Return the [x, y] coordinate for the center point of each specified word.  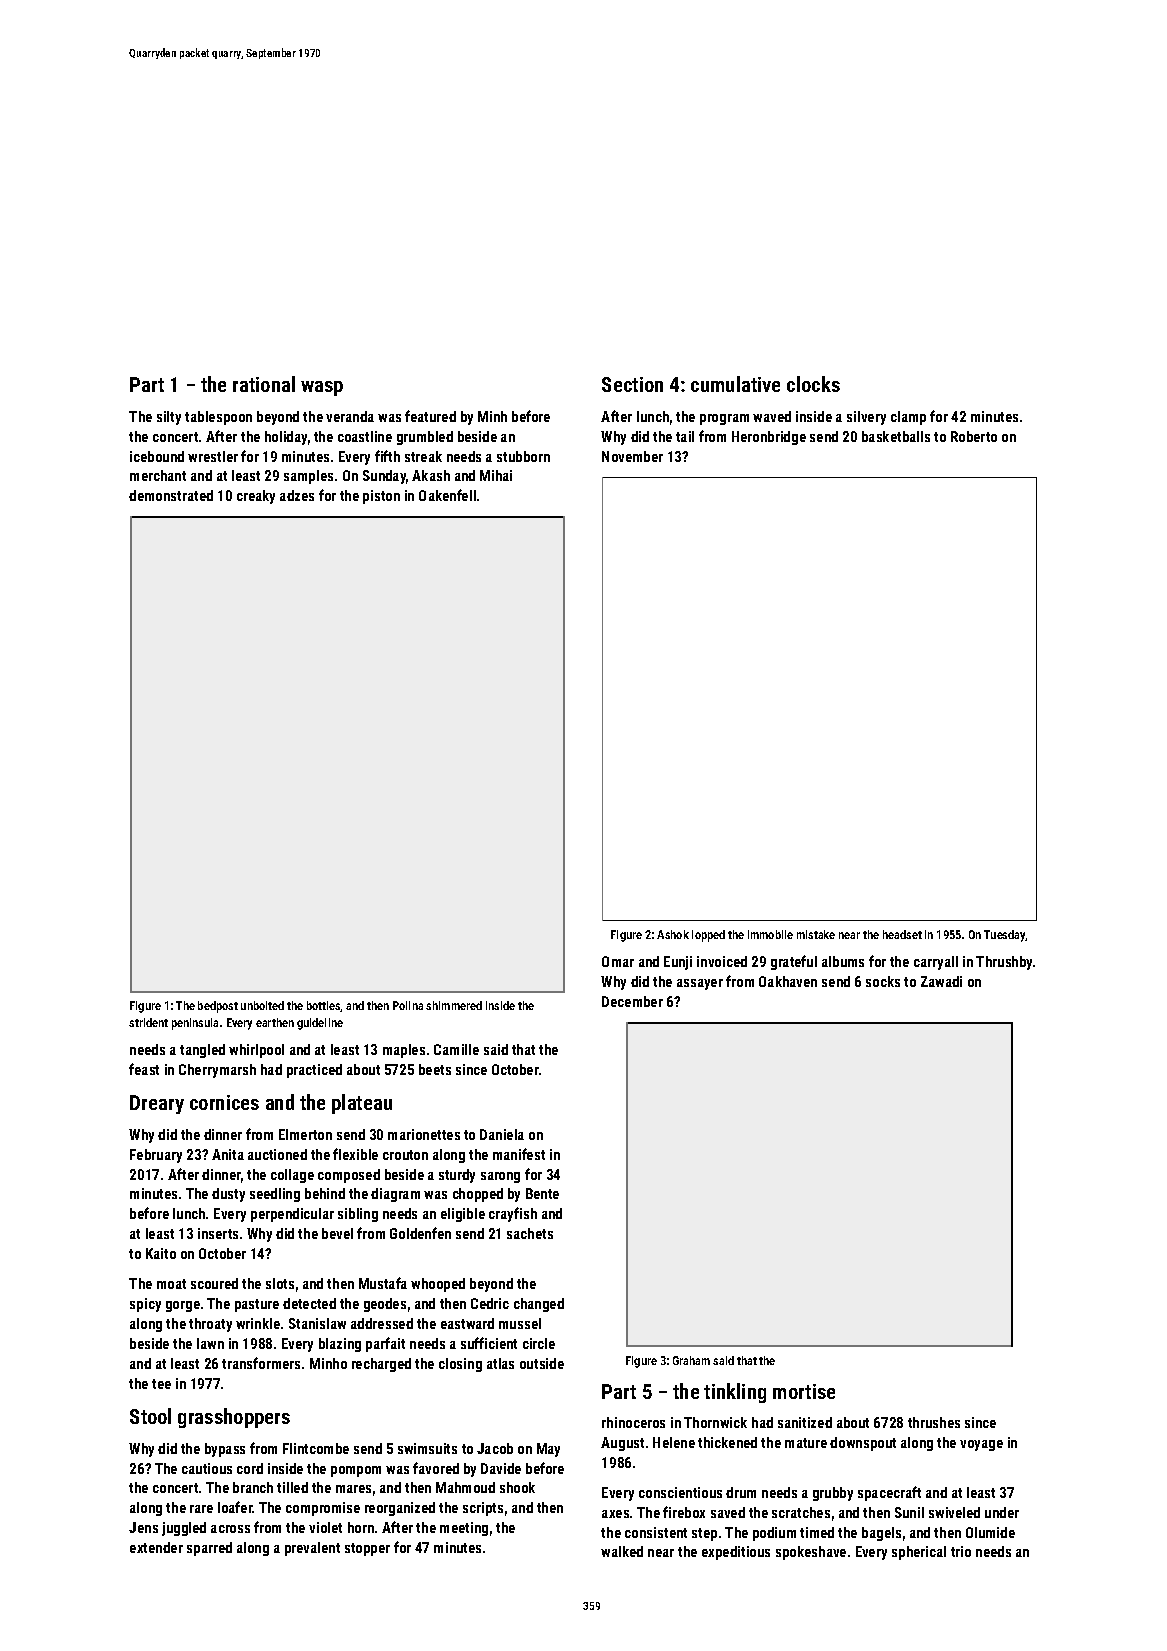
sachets [530, 1233]
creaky [256, 497]
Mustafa [383, 1283]
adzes [297, 495]
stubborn [523, 456]
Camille [456, 1049]
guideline [320, 1024]
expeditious [736, 1553]
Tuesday [1005, 936]
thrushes [934, 1422]
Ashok [673, 934]
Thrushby [1004, 963]
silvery [866, 418]
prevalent [312, 1549]
